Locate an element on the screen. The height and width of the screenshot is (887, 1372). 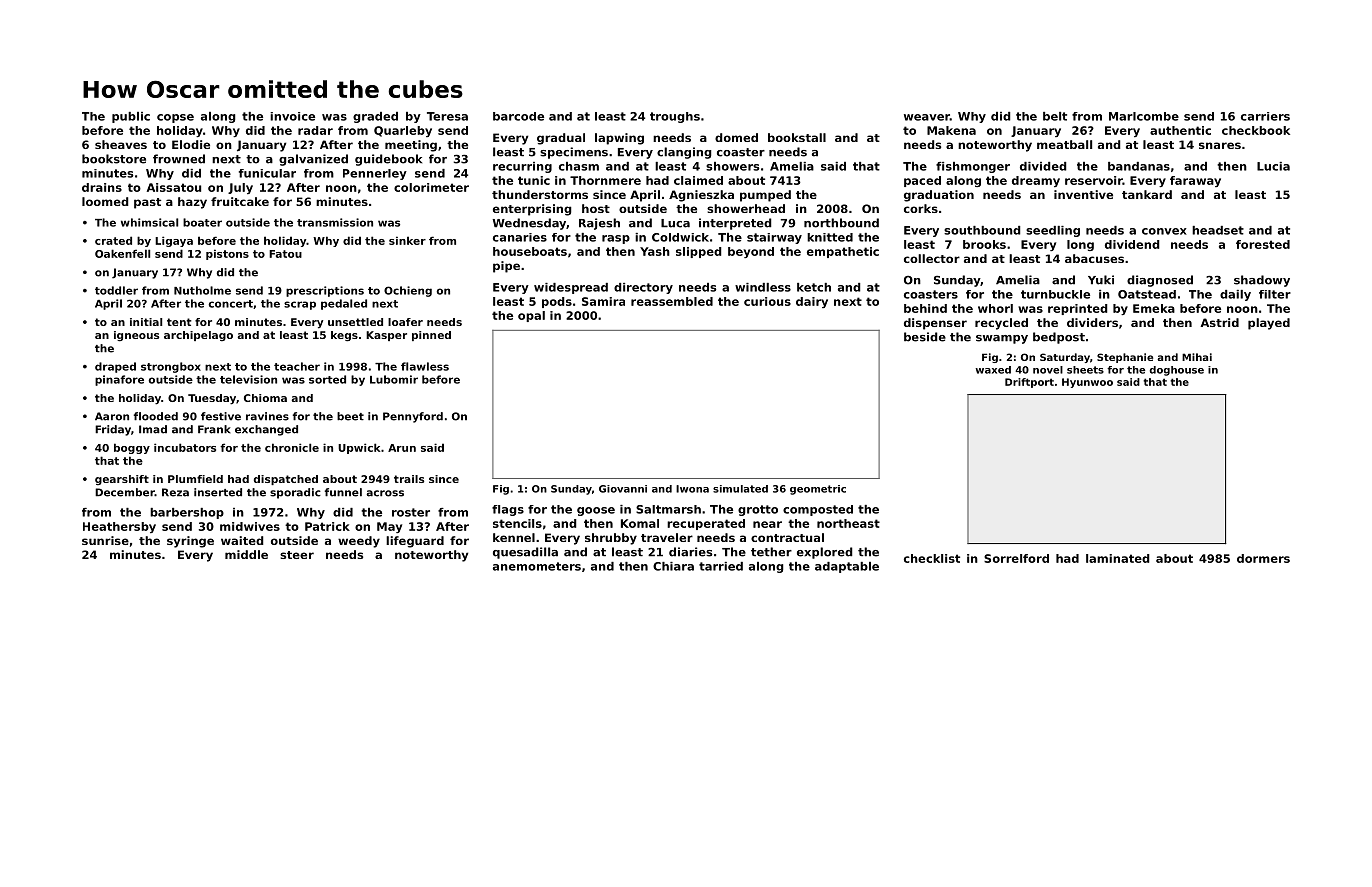
Pennyford is located at coordinates (413, 417).
